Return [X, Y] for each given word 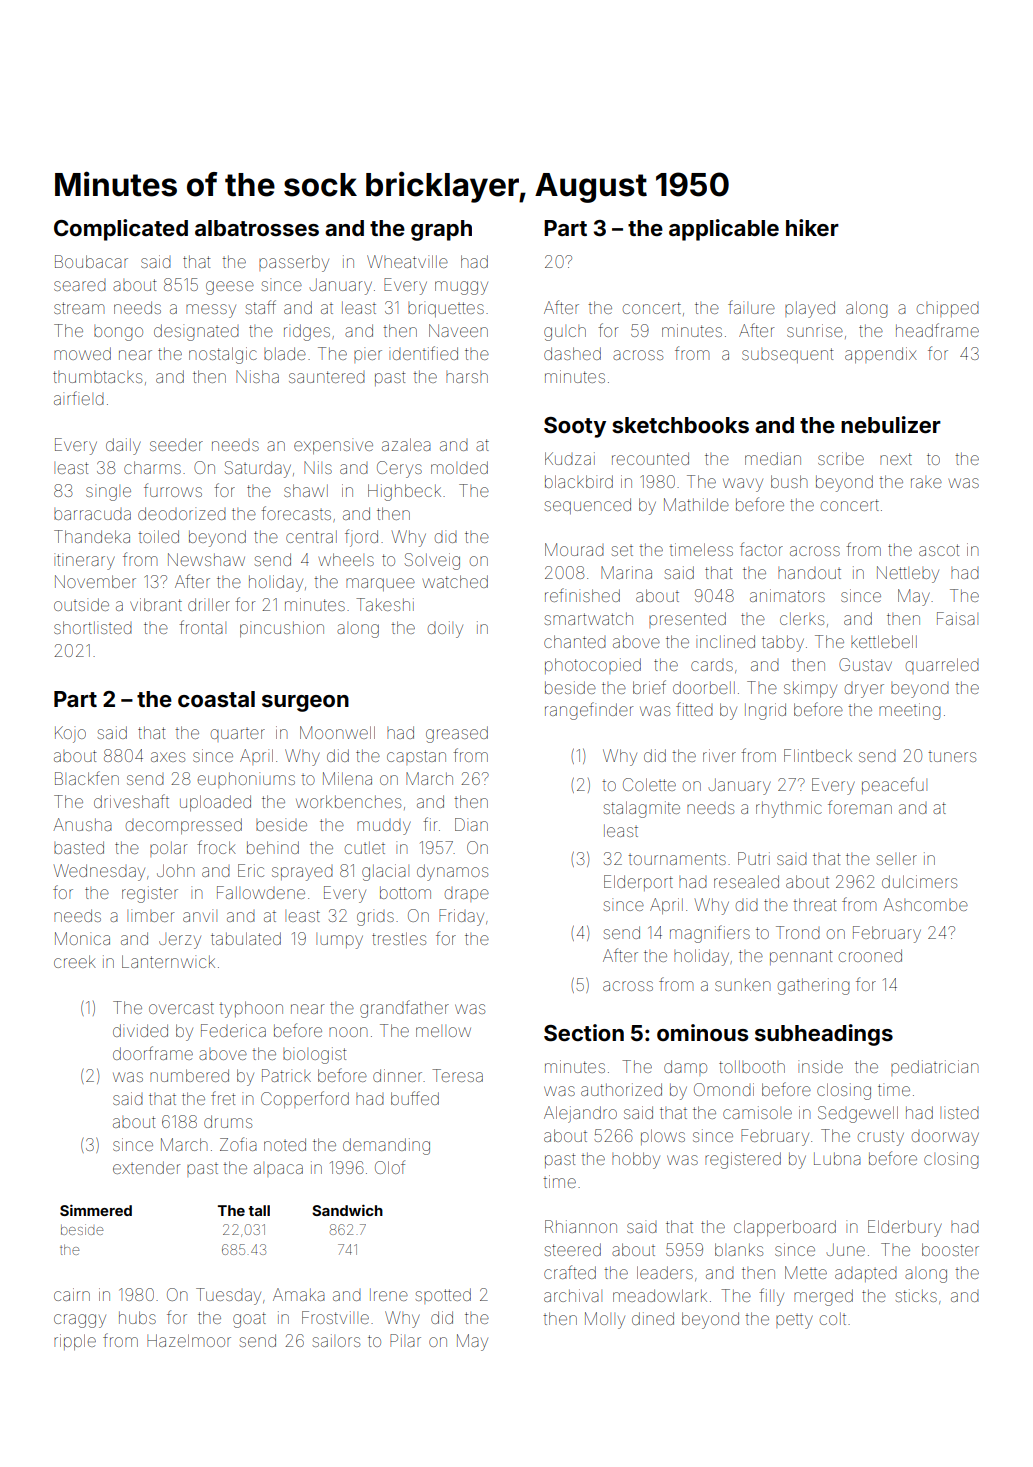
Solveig [432, 561]
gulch [565, 333]
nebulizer [891, 424]
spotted [443, 1296]
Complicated [121, 230]
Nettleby [908, 574]
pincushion [282, 629]
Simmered [96, 1210]
